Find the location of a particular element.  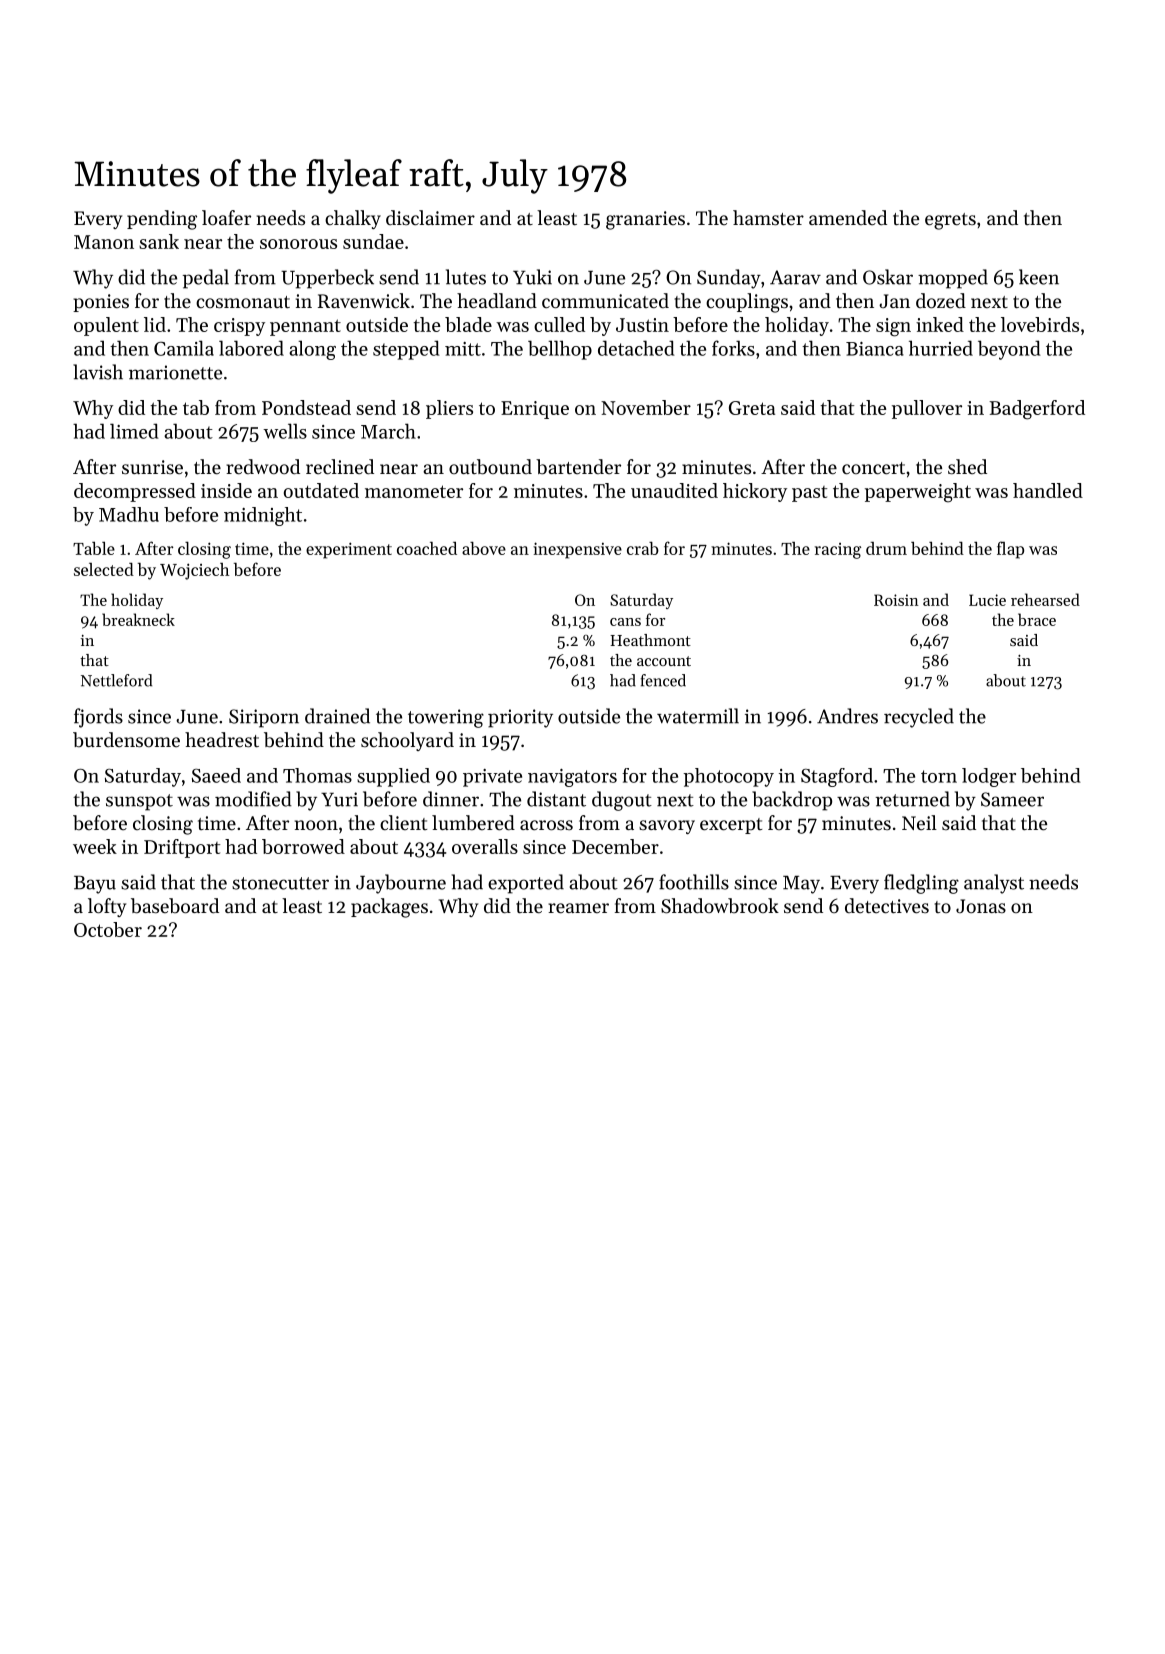

egrets is located at coordinates (950, 221).
